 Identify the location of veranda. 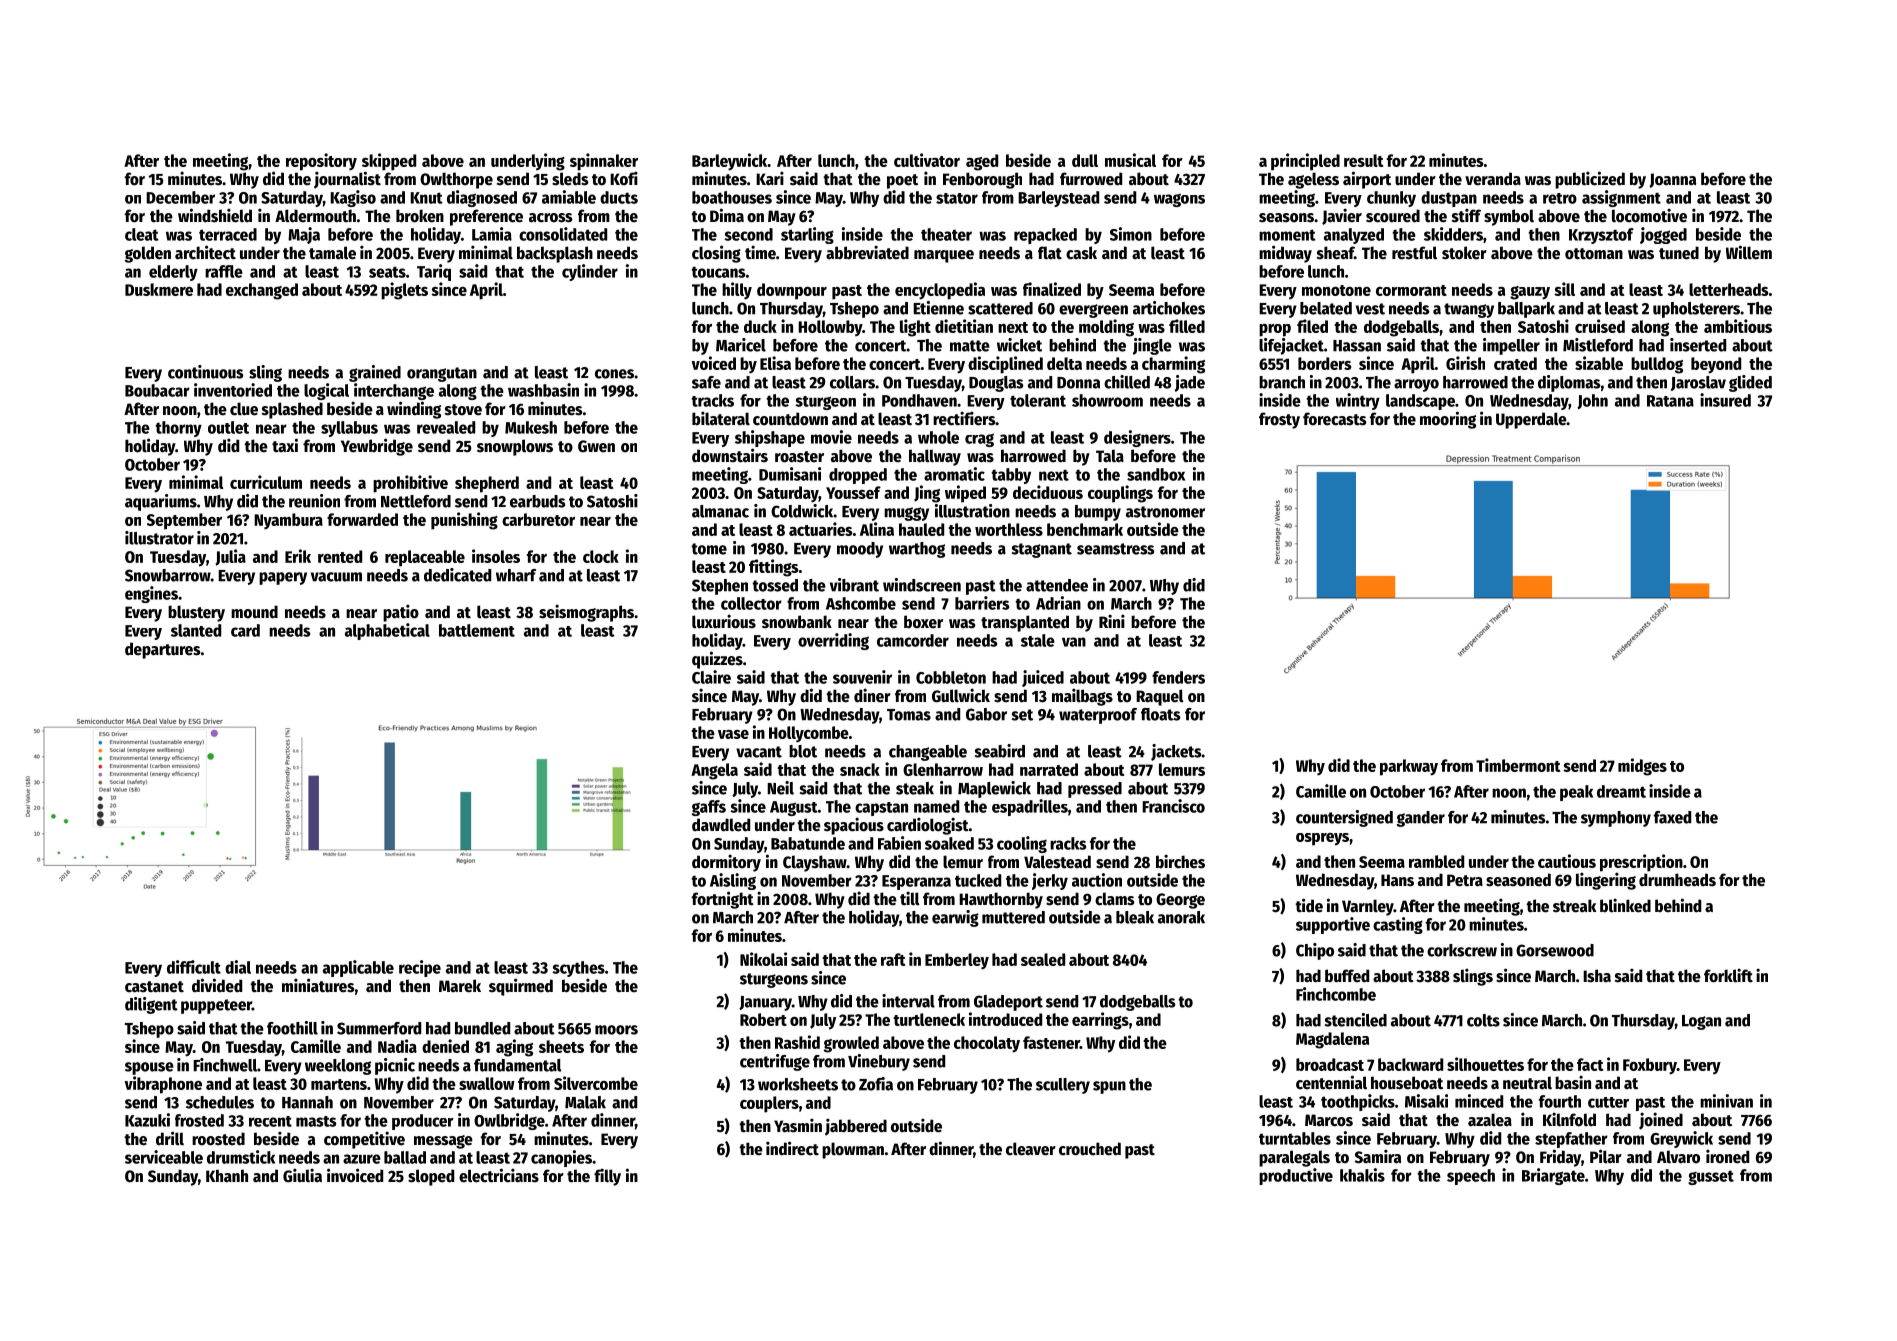
(1493, 179).
